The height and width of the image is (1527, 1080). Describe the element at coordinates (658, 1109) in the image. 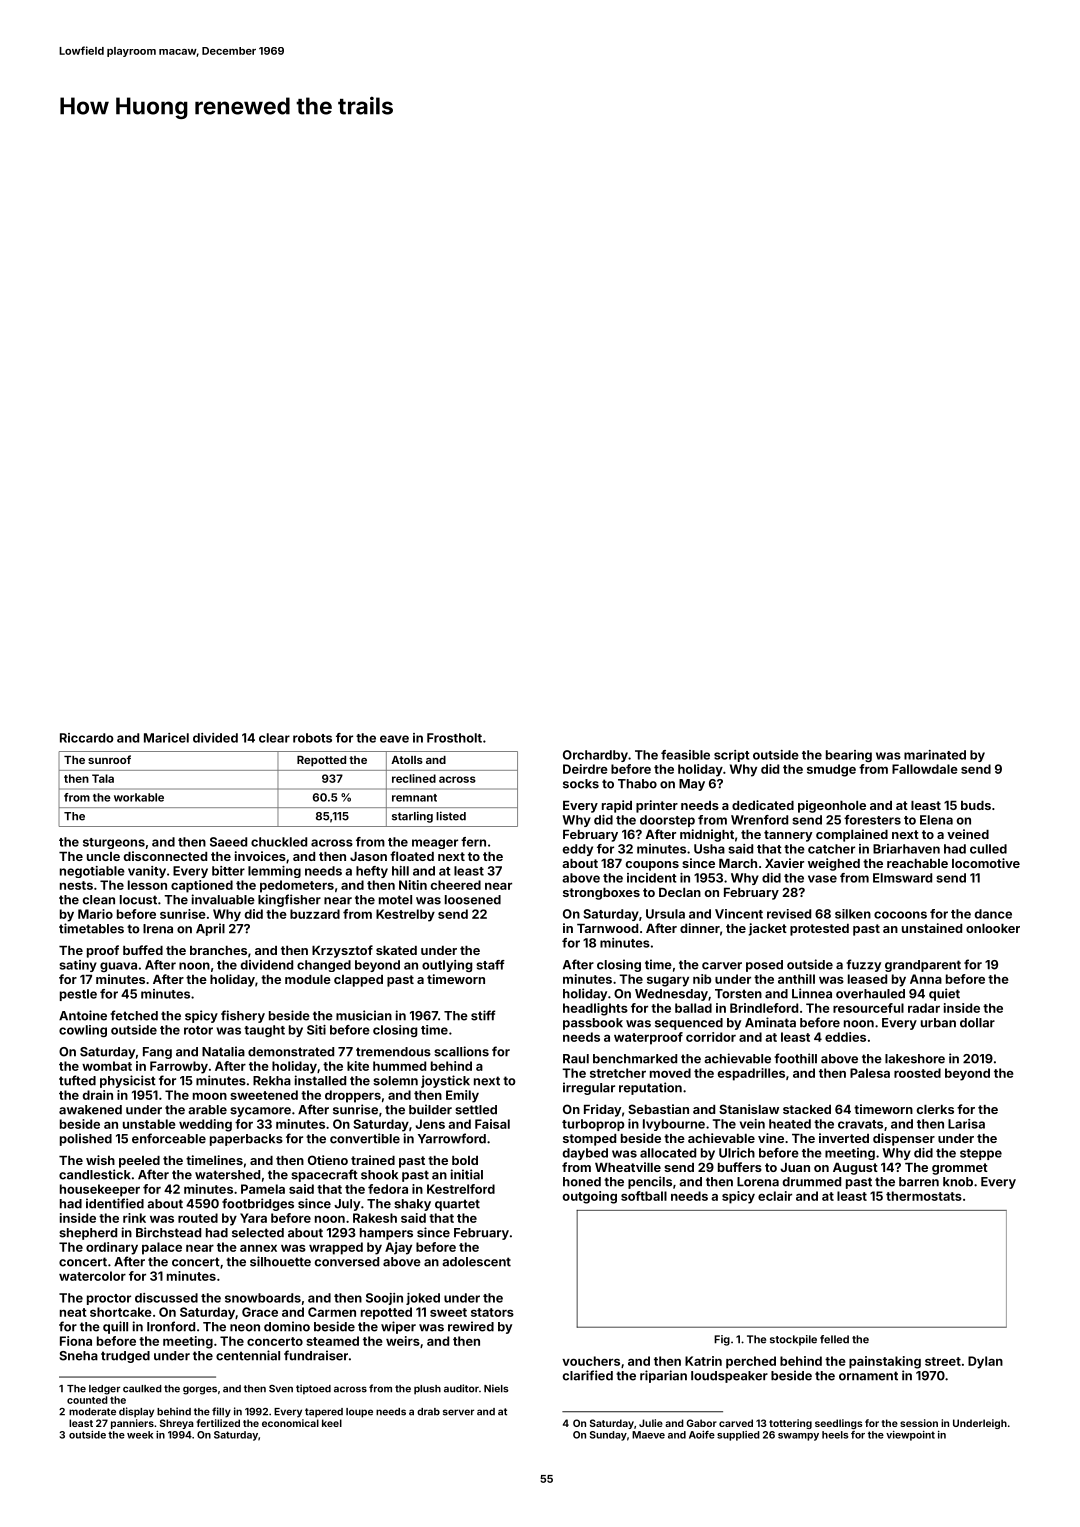

I see `Sebastian` at that location.
